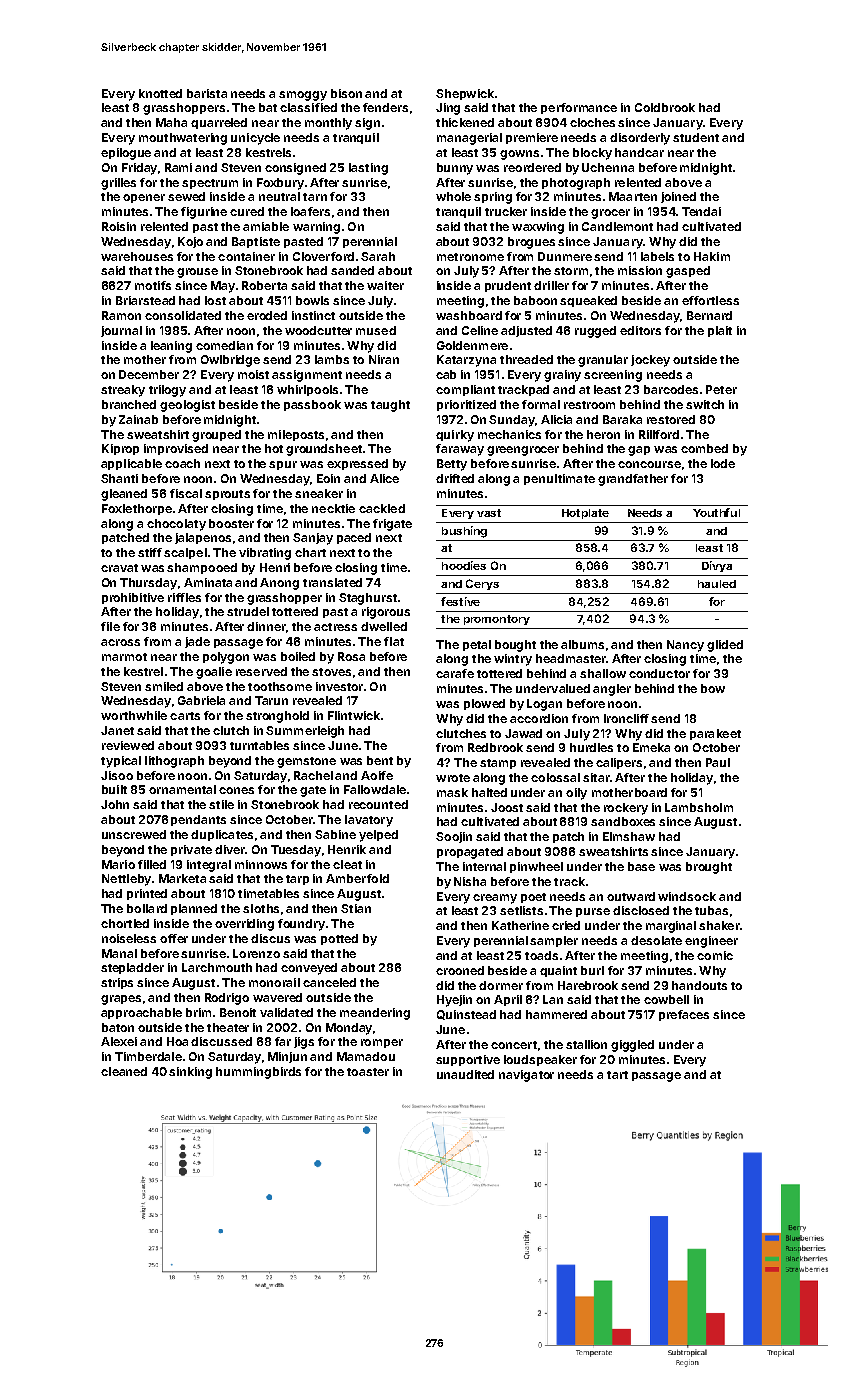 The width and height of the page is (849, 1400). I want to click on drifted, so click(455, 478).
